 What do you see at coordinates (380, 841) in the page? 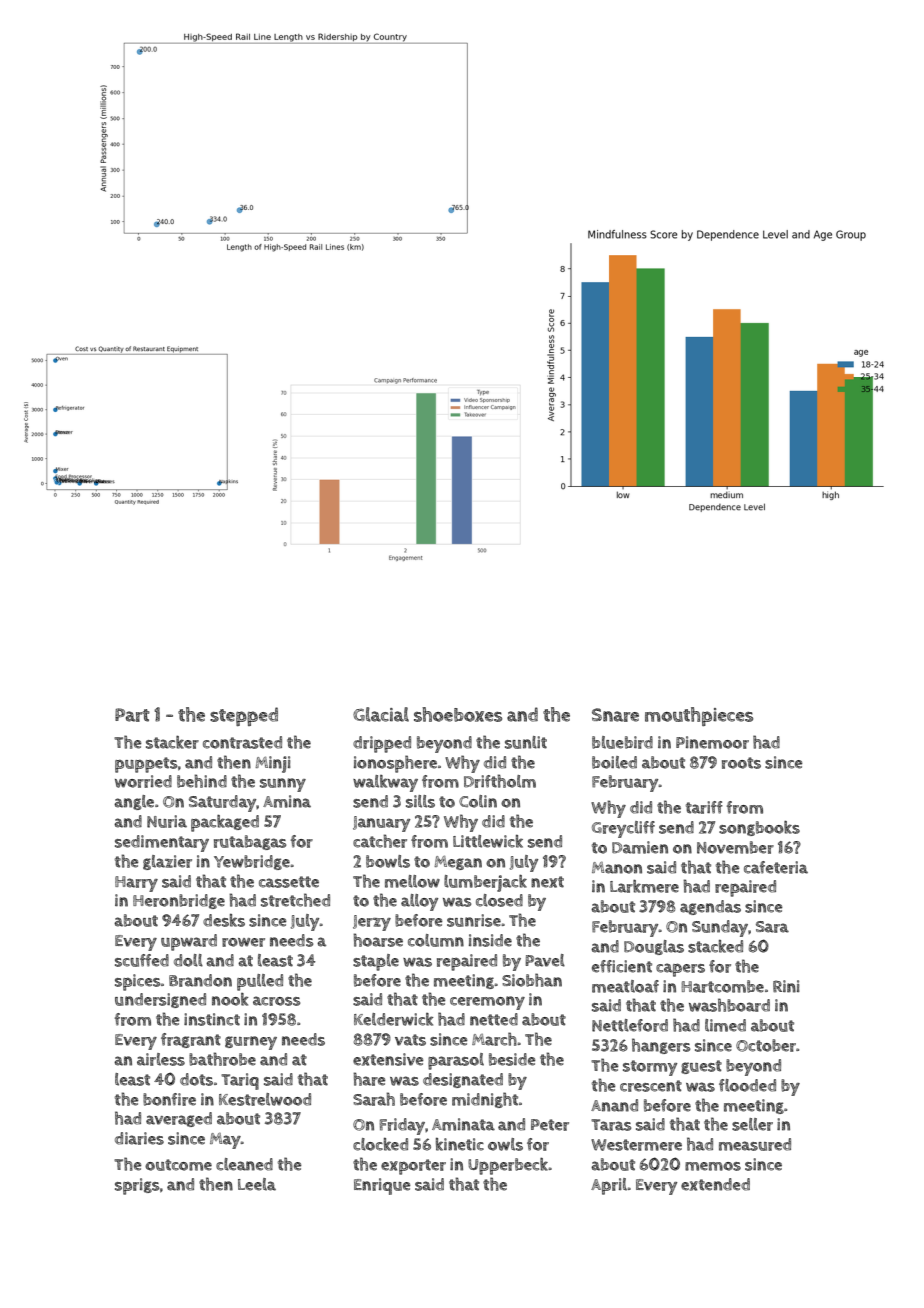
I see `catcher` at bounding box center [380, 841].
